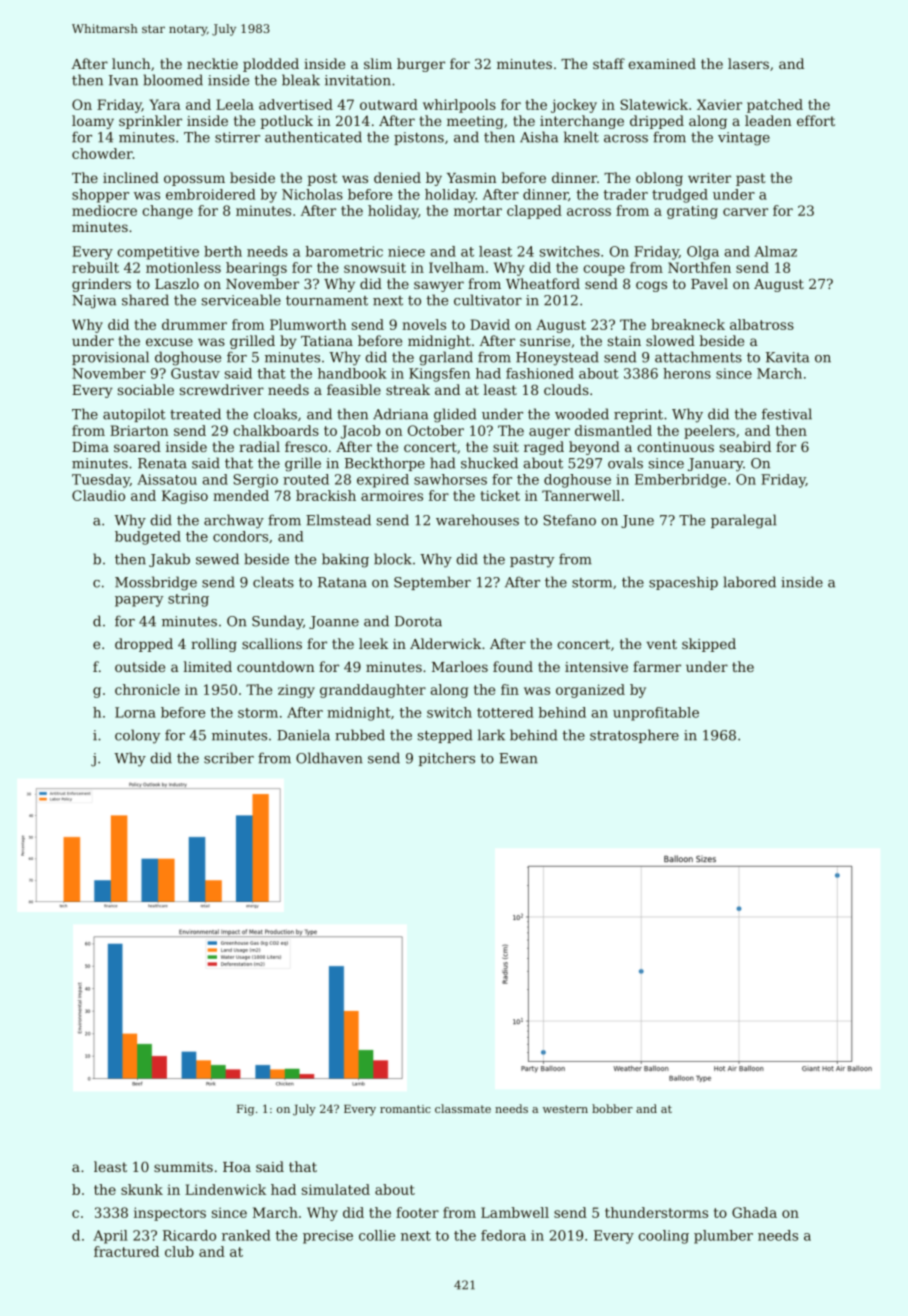 The width and height of the screenshot is (908, 1316). Describe the element at coordinates (144, 645) in the screenshot. I see `dropped` at that location.
